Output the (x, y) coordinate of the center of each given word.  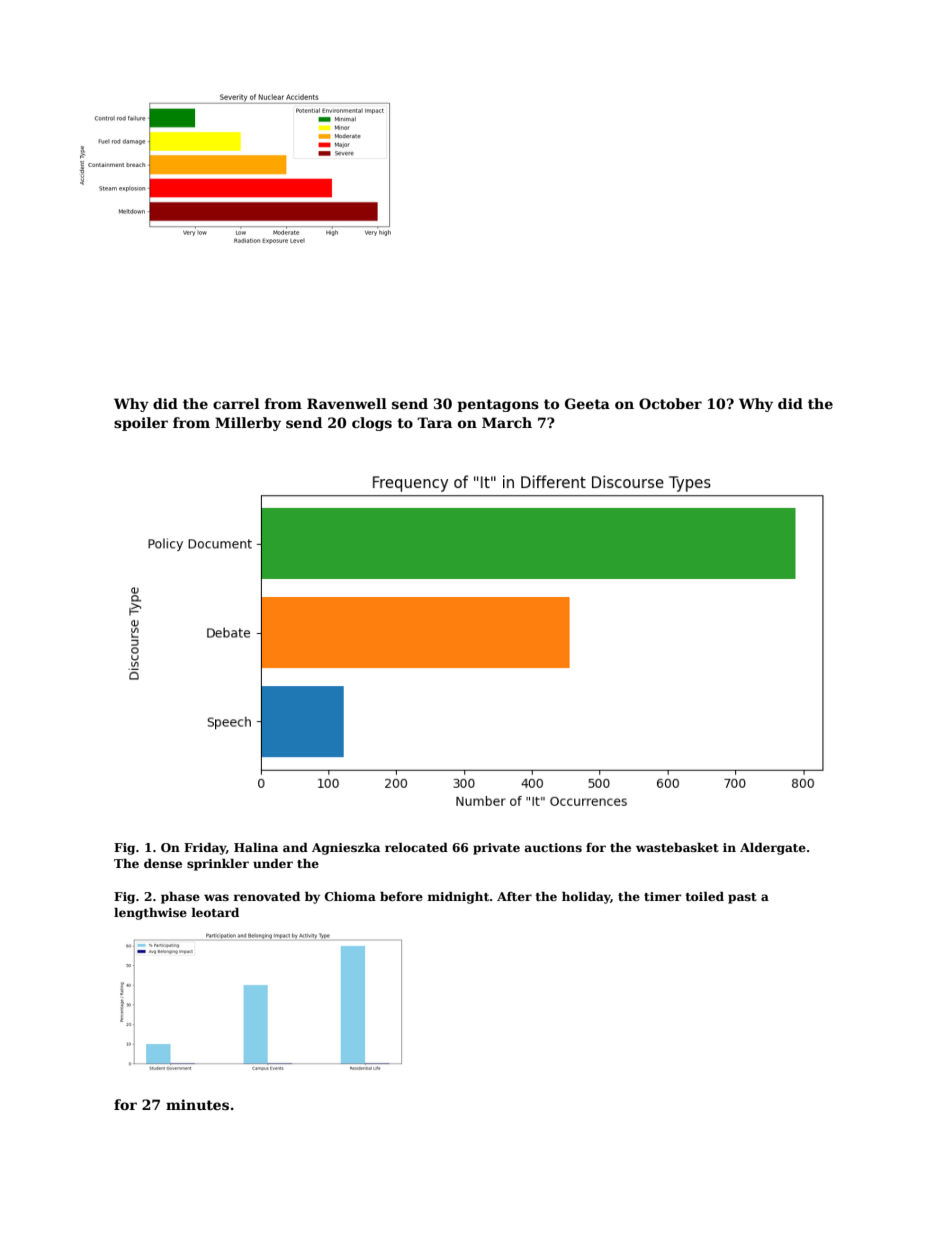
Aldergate (773, 848)
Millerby (248, 424)
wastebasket (677, 847)
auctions (553, 847)
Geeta (587, 403)
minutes (197, 1104)
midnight (458, 897)
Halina (256, 847)
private (496, 849)
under (273, 863)
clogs (372, 424)
